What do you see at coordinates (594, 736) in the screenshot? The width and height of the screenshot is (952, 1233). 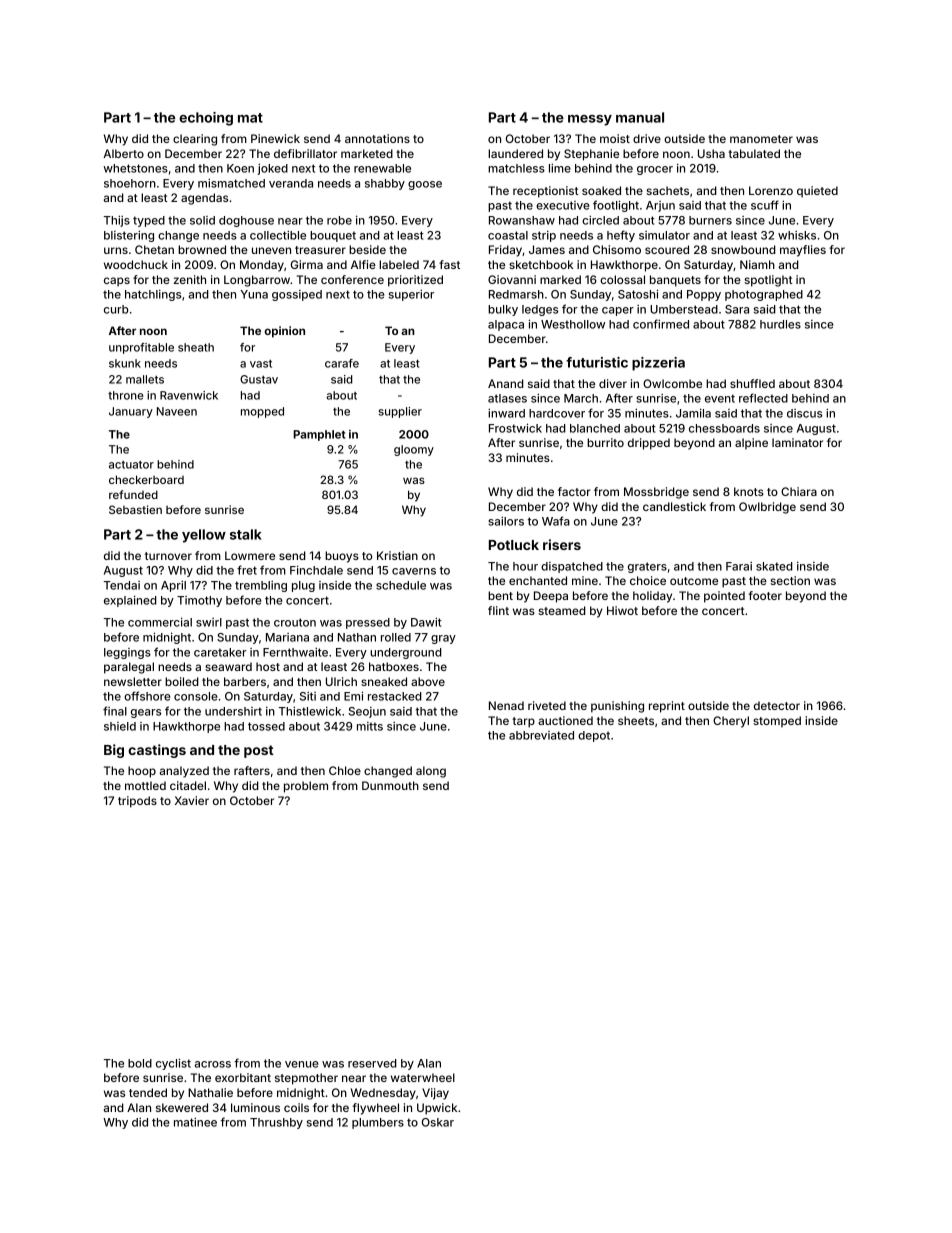 I see `depot` at bounding box center [594, 736].
